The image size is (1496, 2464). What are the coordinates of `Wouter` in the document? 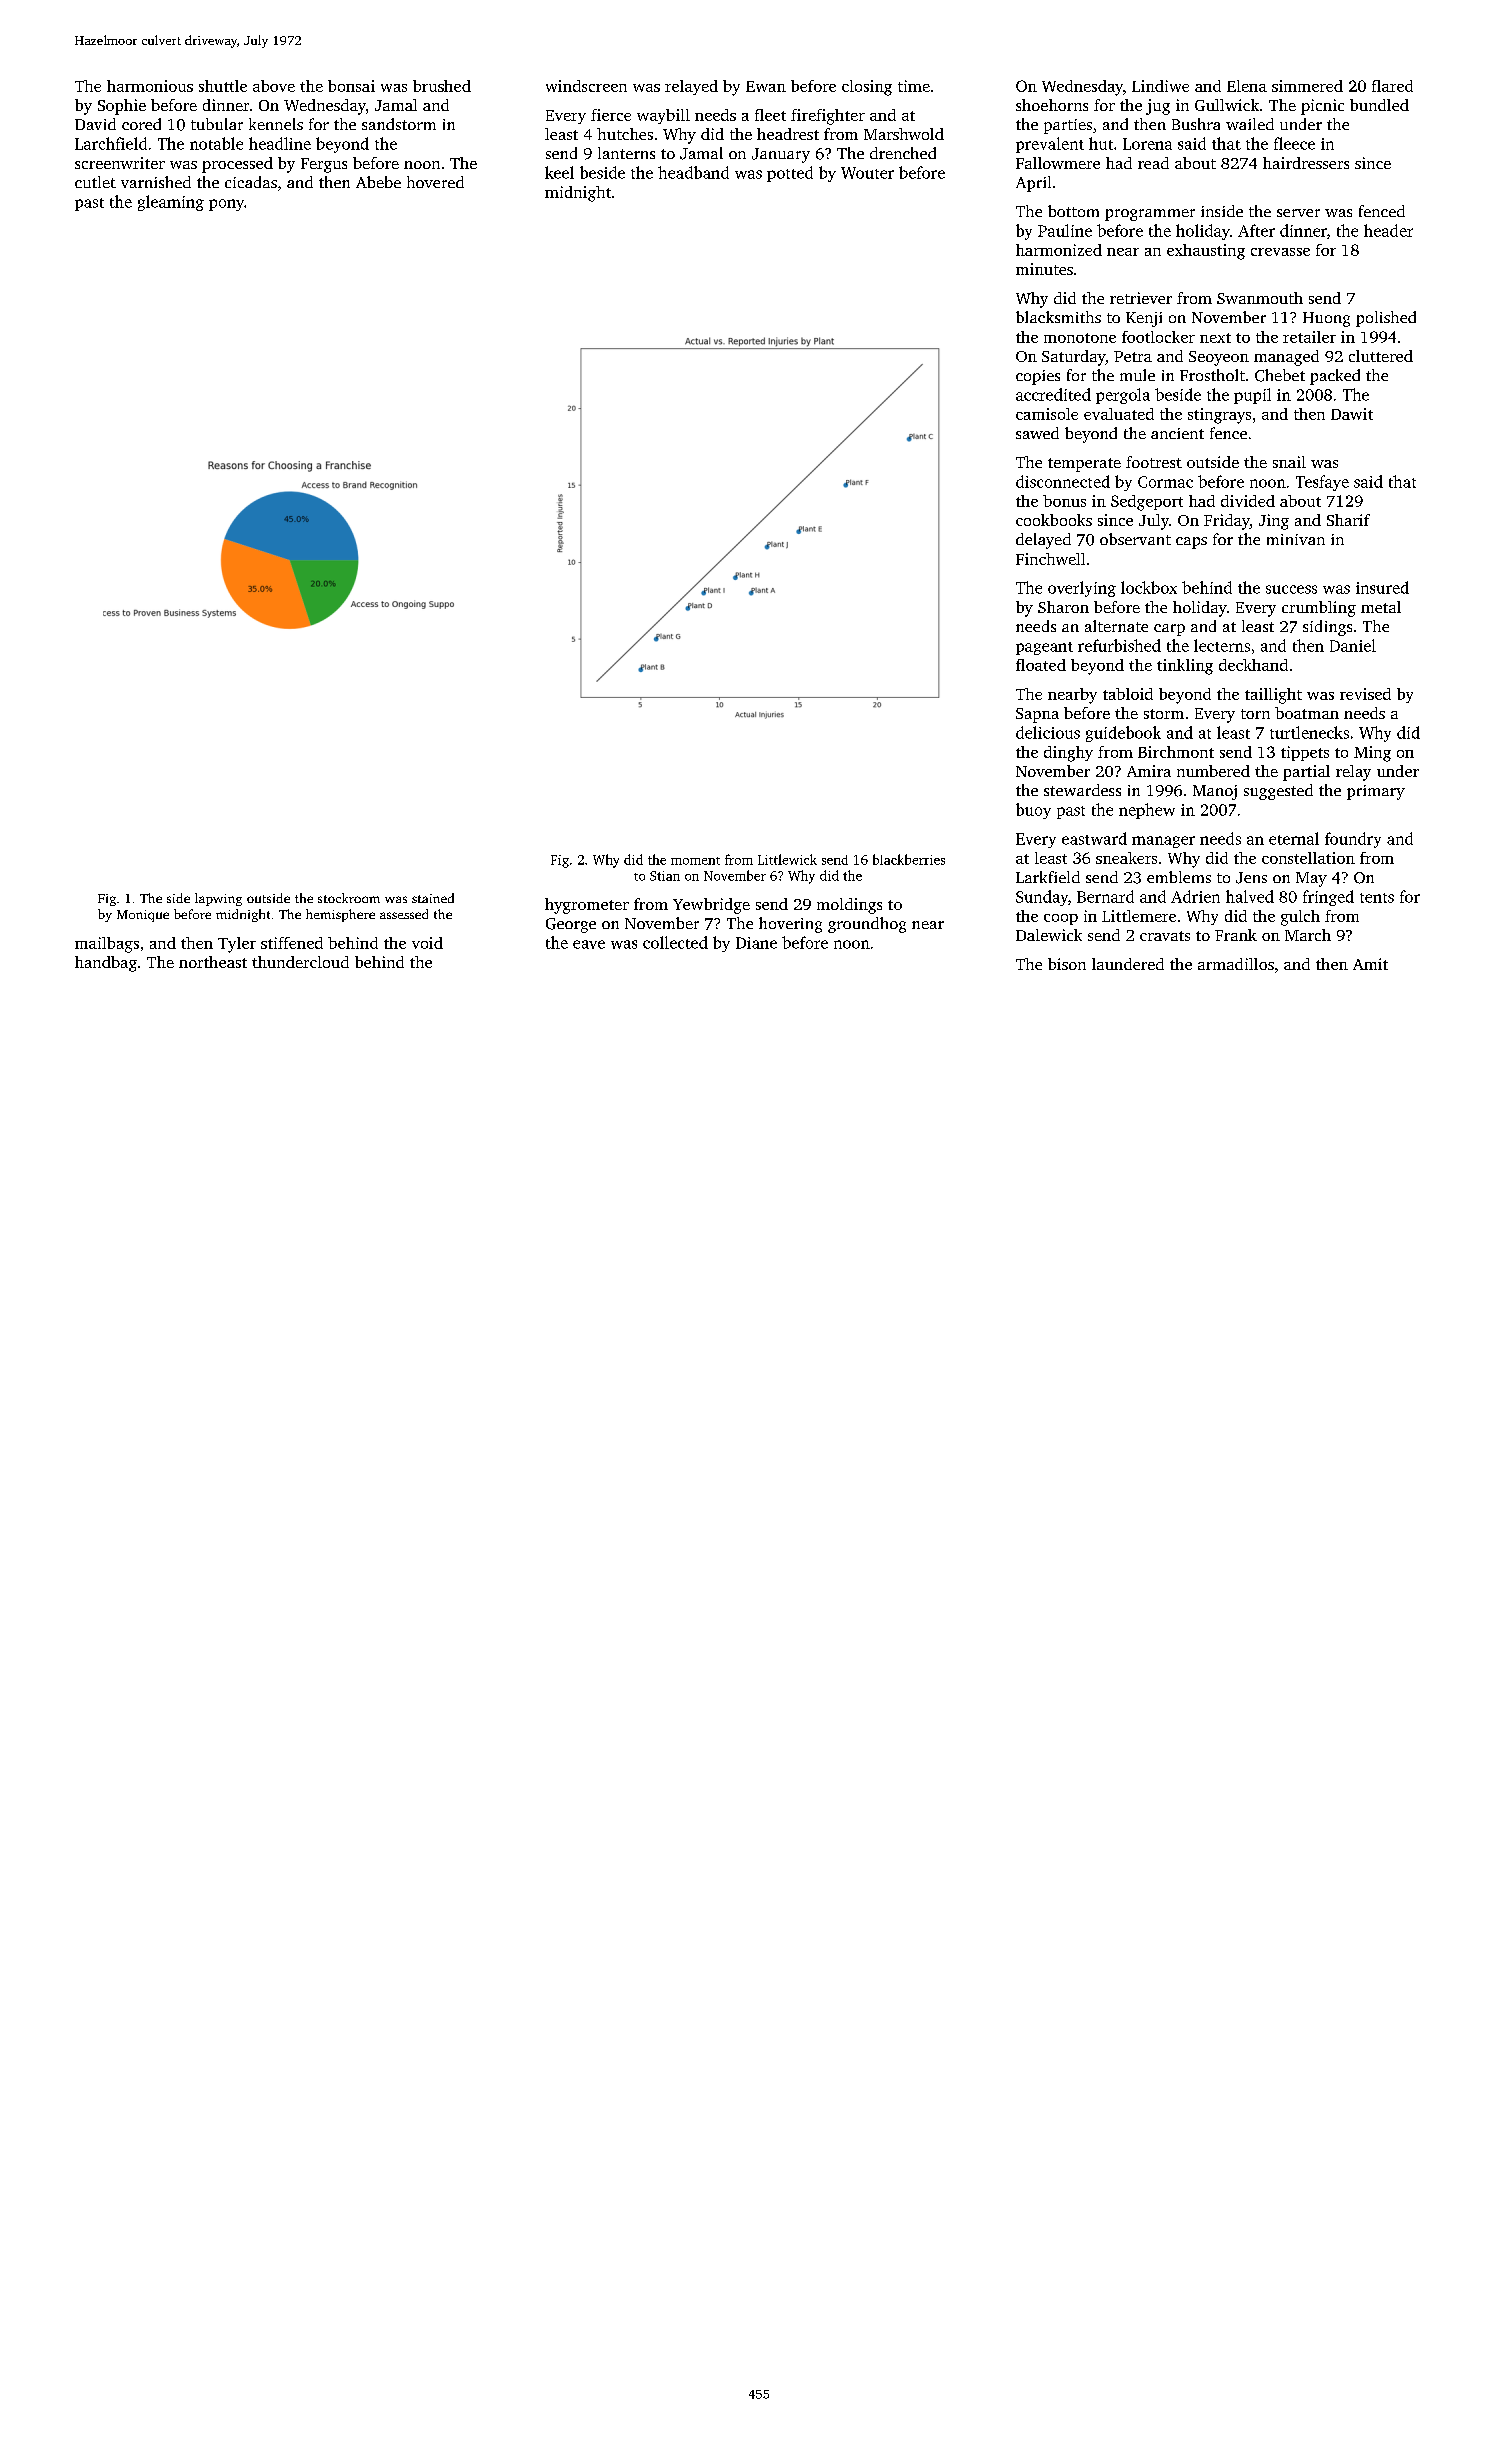 It's located at (867, 173).
